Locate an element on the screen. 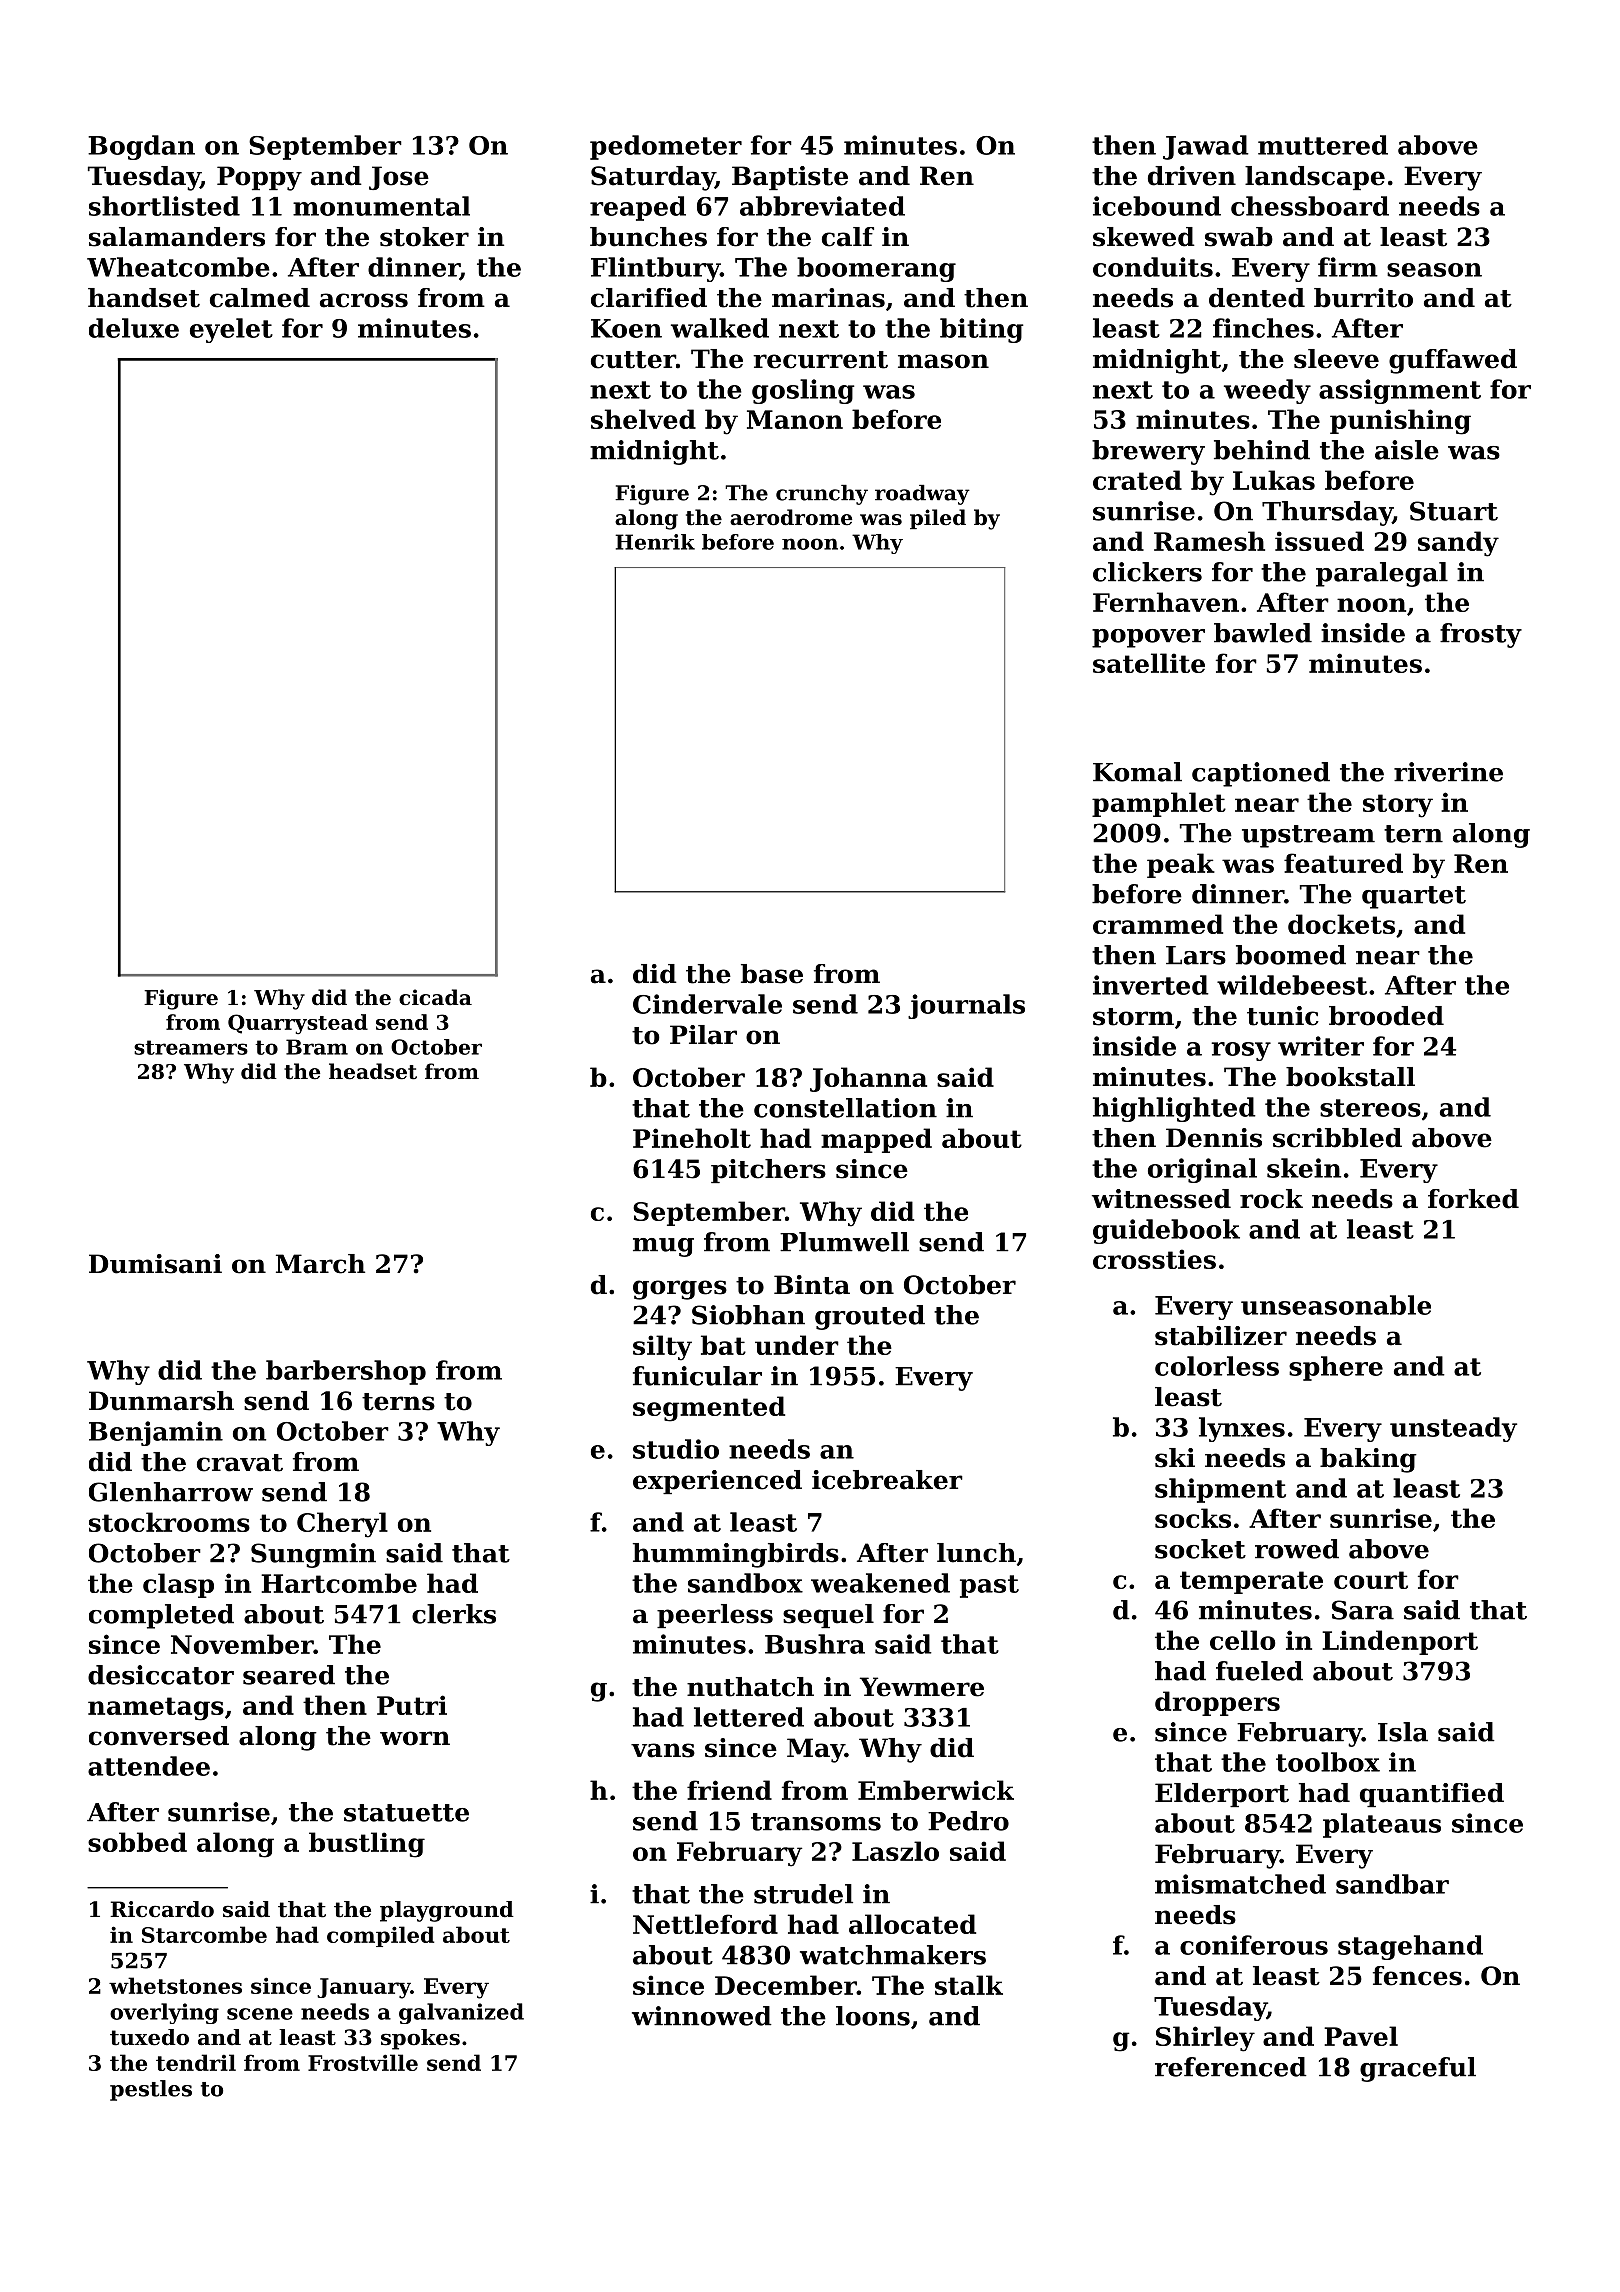 Image resolution: width=1620 pixels, height=2292 pixels. March is located at coordinates (320, 1264).
